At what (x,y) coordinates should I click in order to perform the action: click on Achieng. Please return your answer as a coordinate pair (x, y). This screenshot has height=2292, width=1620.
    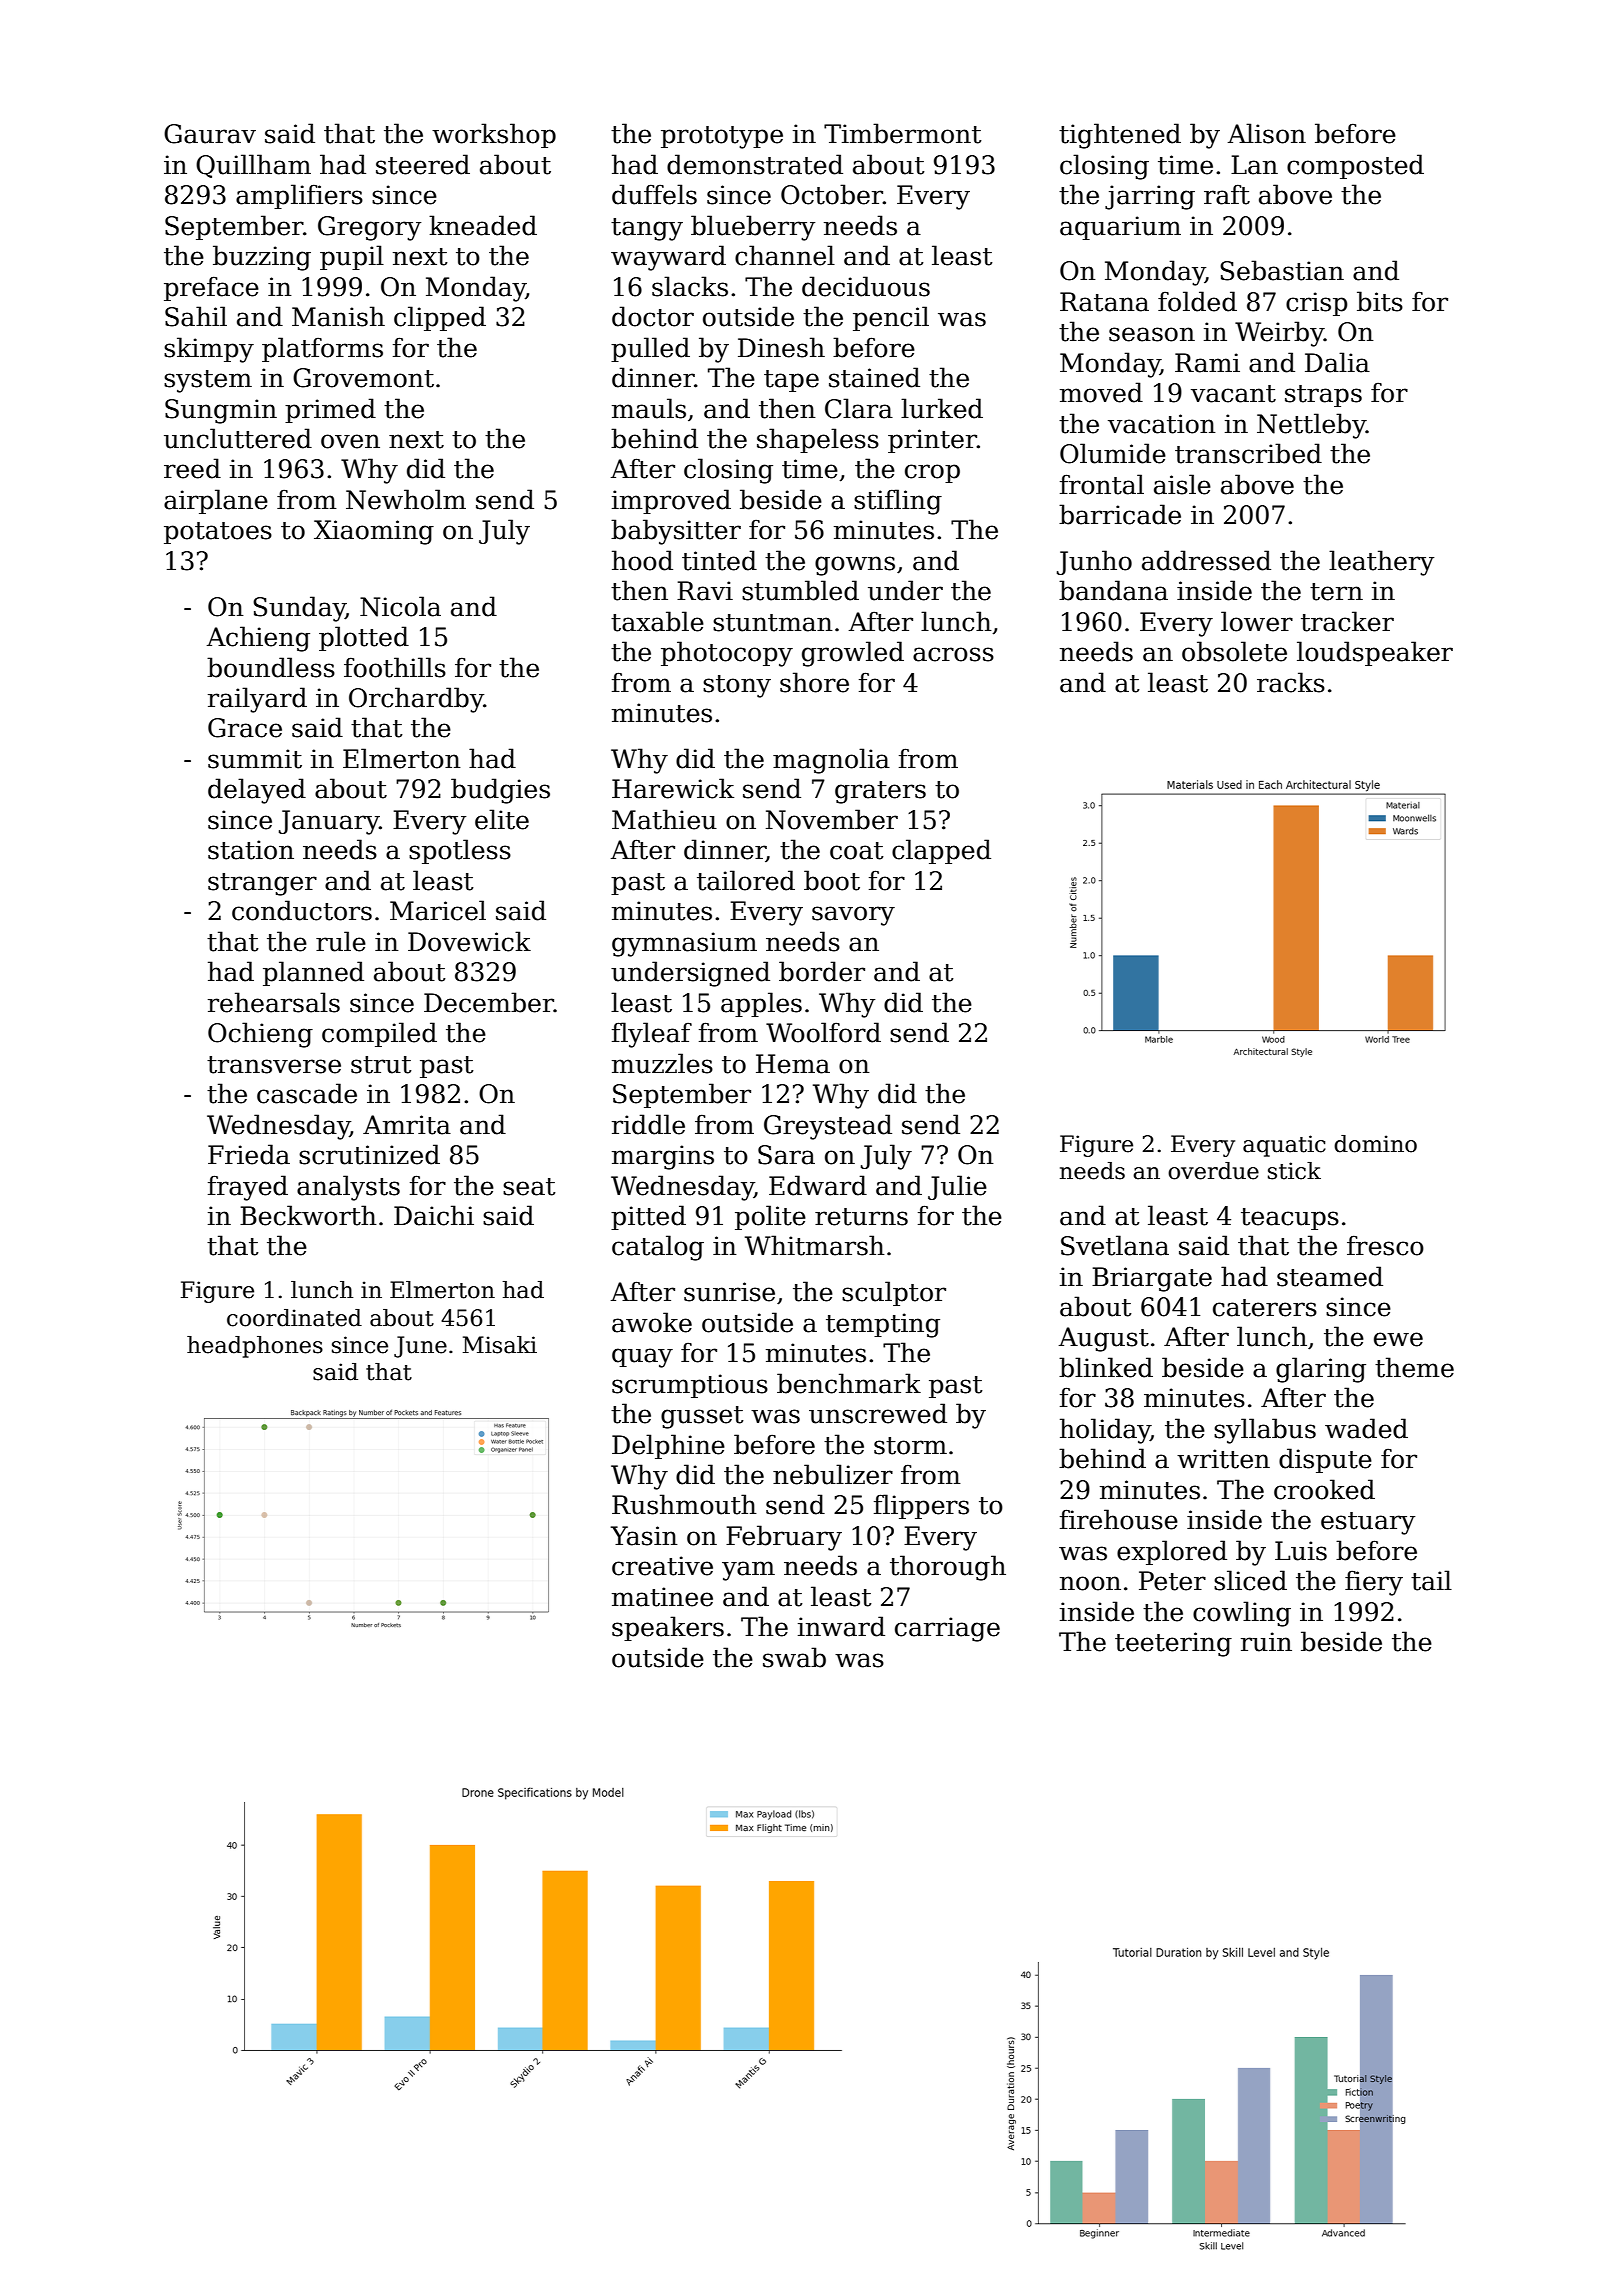
    Looking at the image, I should click on (258, 639).
